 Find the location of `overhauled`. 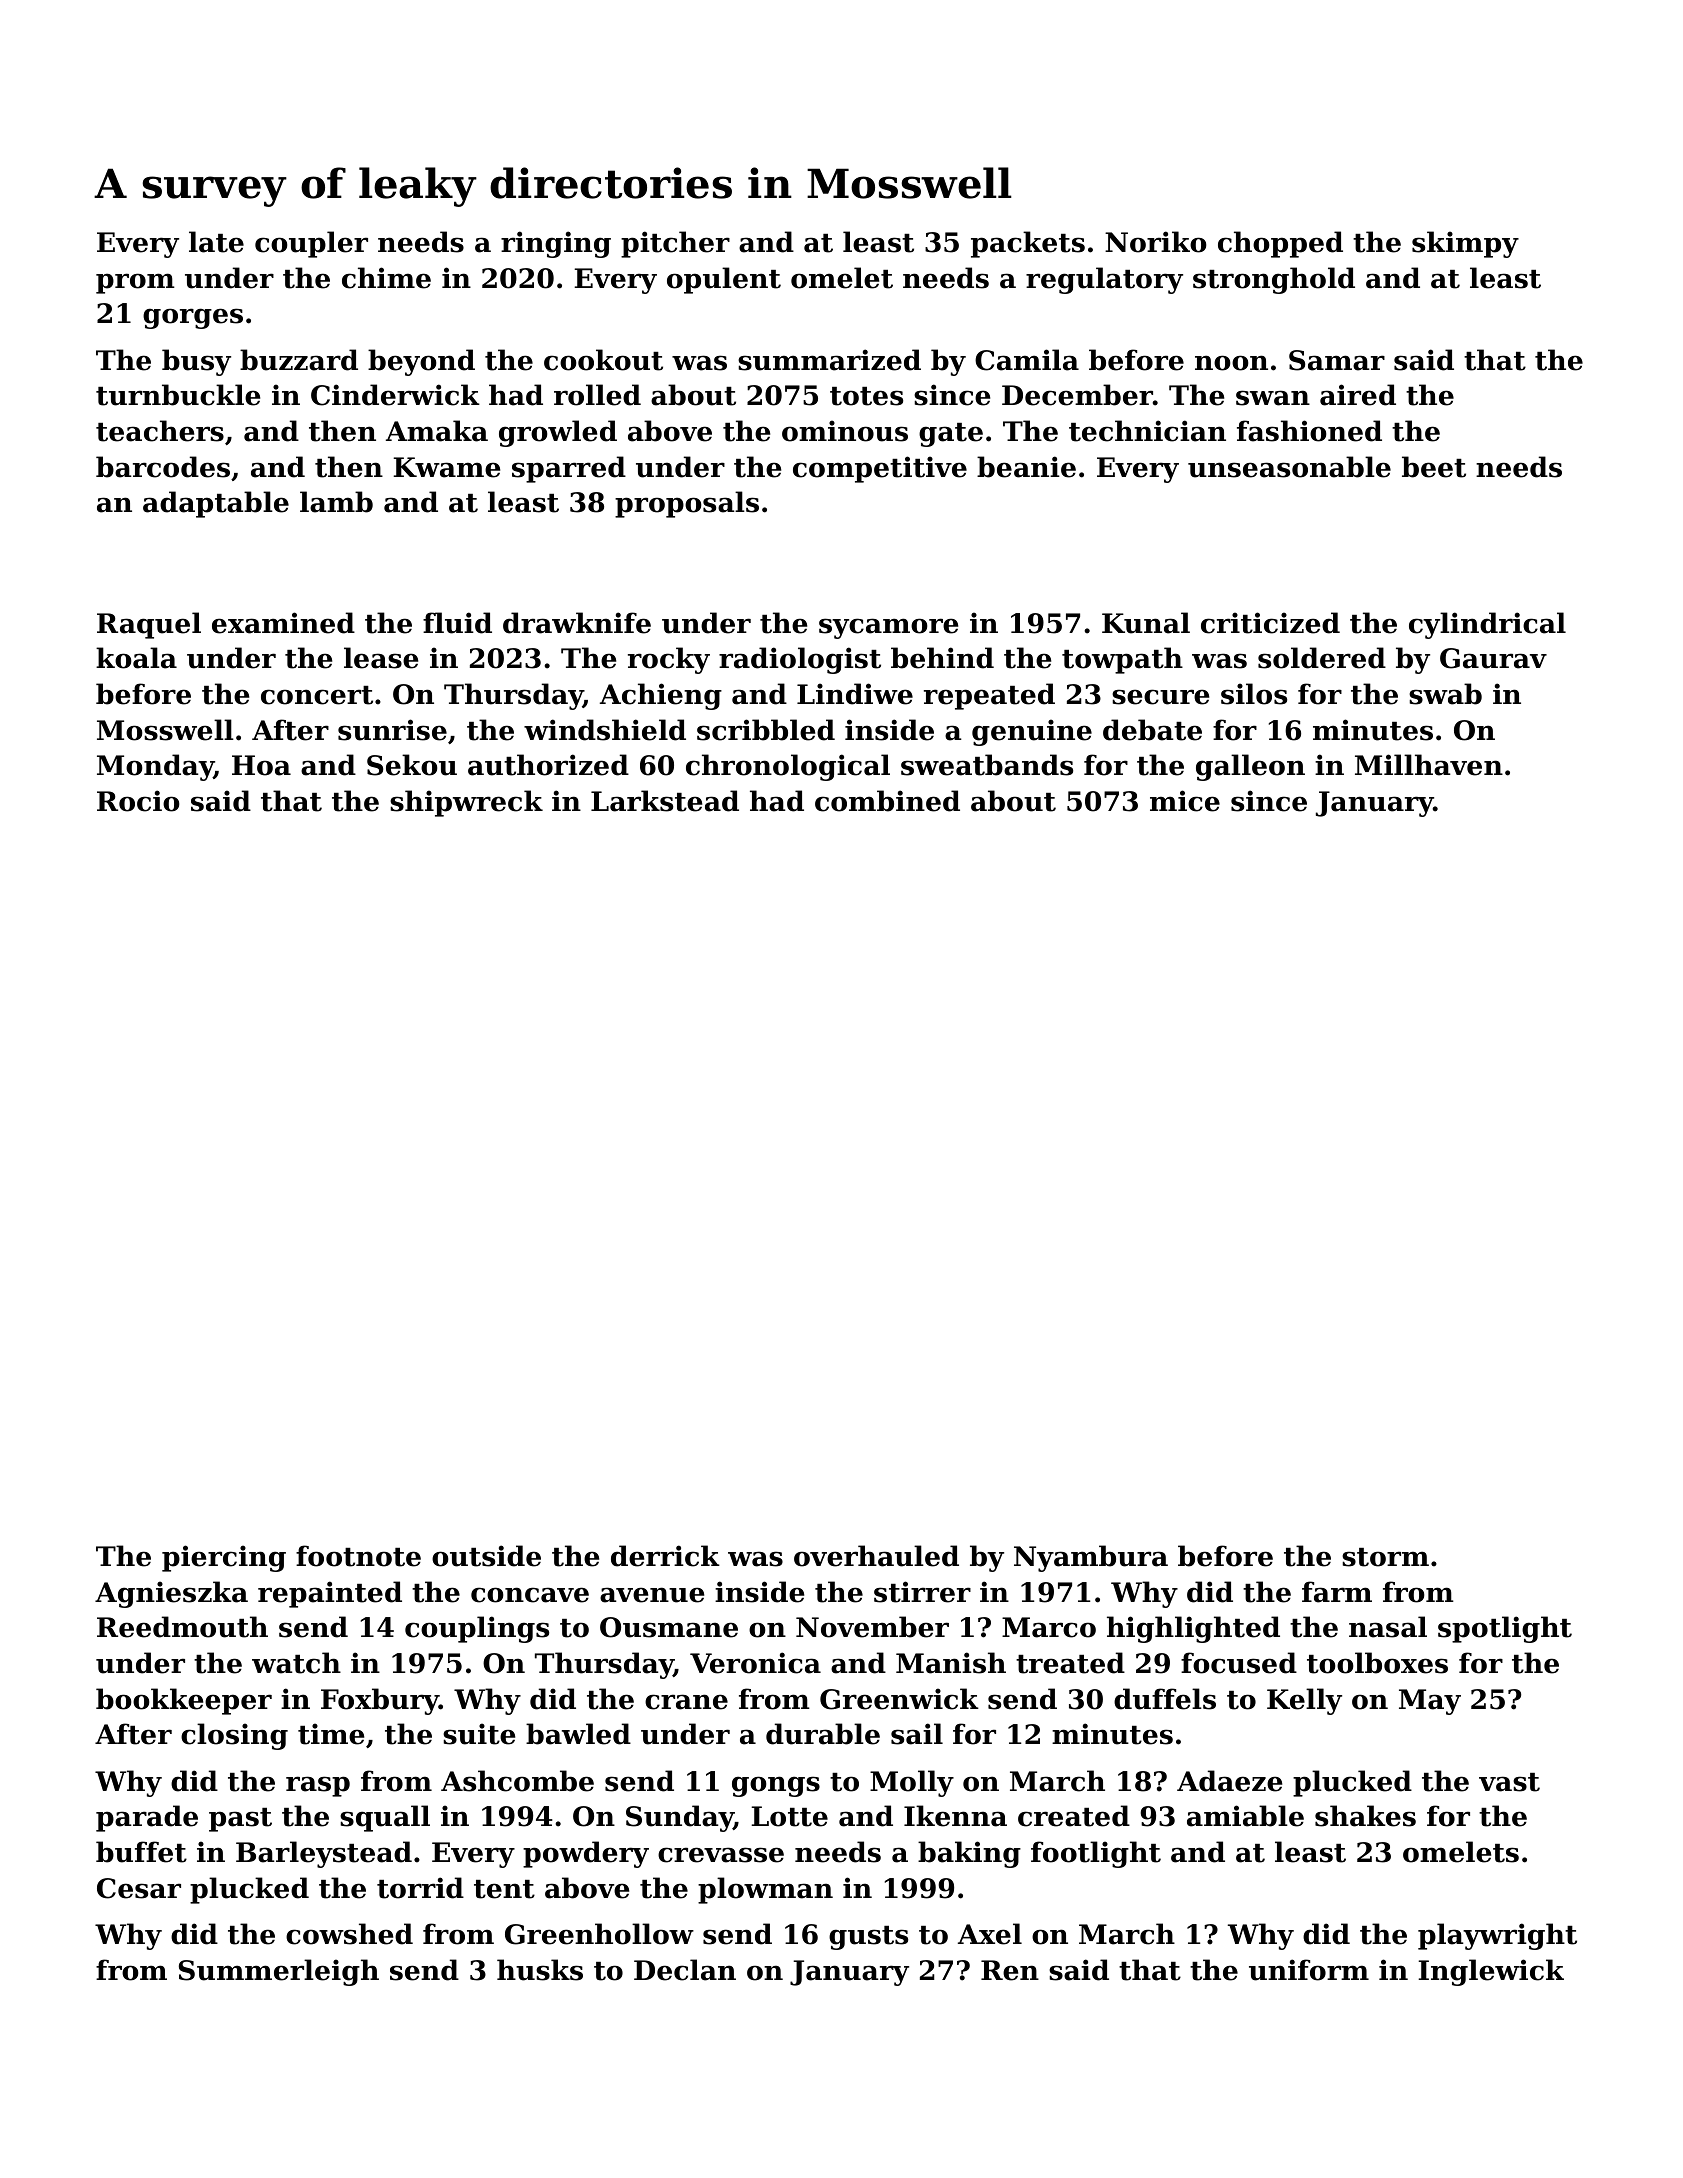

overhauled is located at coordinates (876, 1556).
